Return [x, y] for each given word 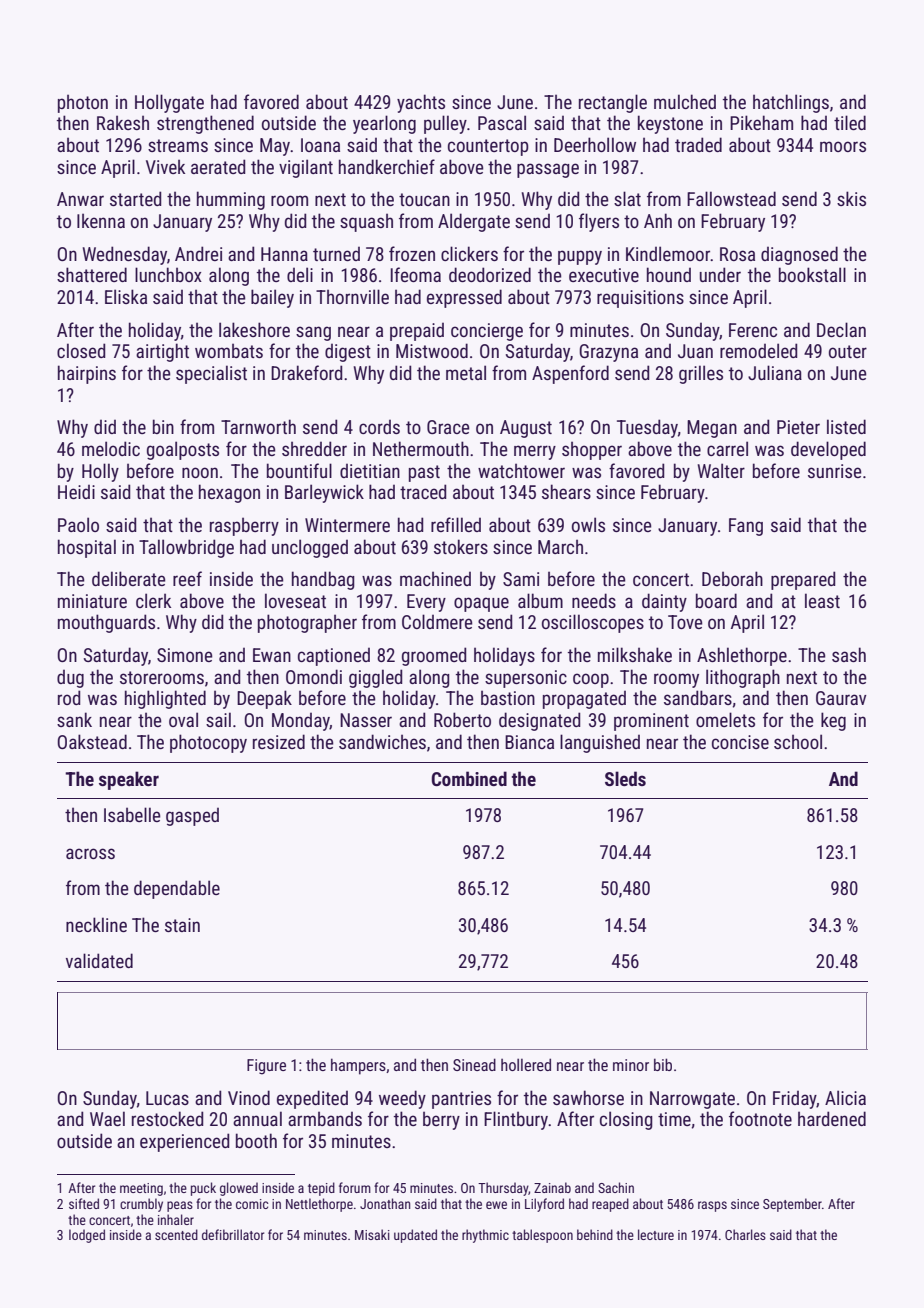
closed [81, 350]
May [275, 147]
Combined [469, 778]
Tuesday [647, 428]
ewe [496, 1205]
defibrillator [233, 1234]
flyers [599, 222]
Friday [795, 1100]
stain [182, 925]
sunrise [835, 471]
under [720, 274]
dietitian [370, 471]
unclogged [310, 548]
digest [348, 353]
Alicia [845, 1097]
